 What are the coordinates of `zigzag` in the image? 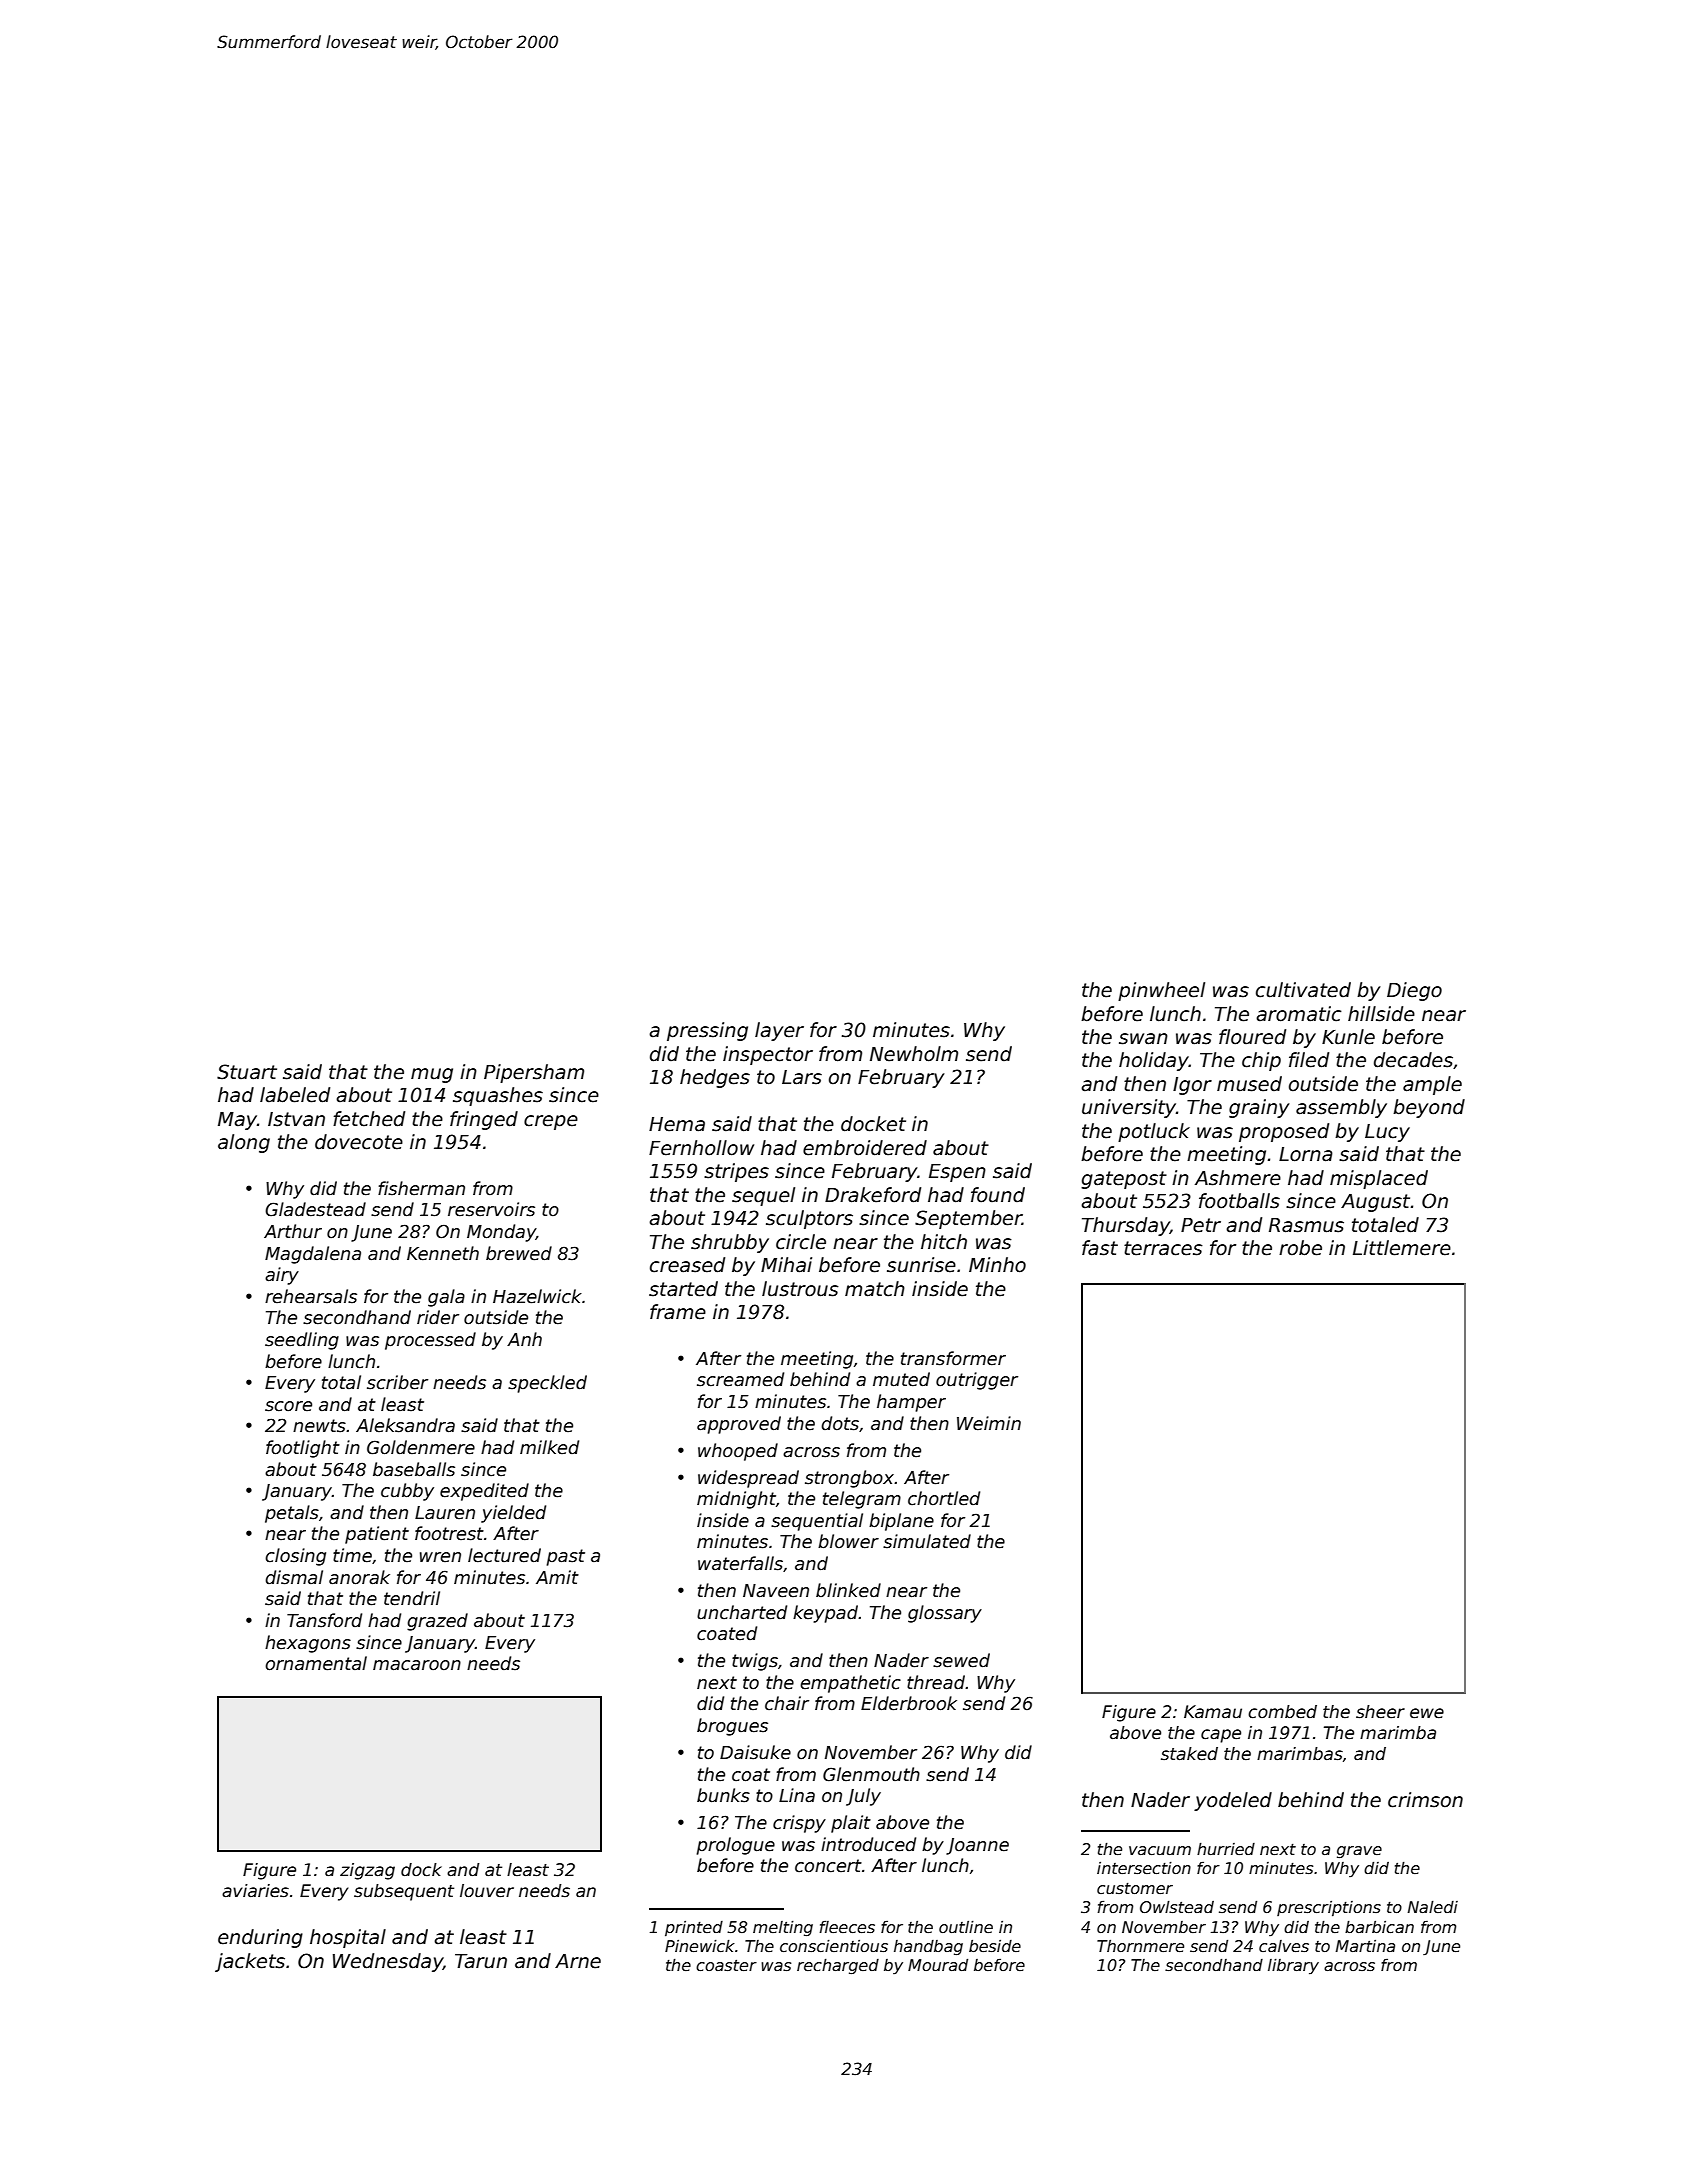 It's located at (367, 1871).
